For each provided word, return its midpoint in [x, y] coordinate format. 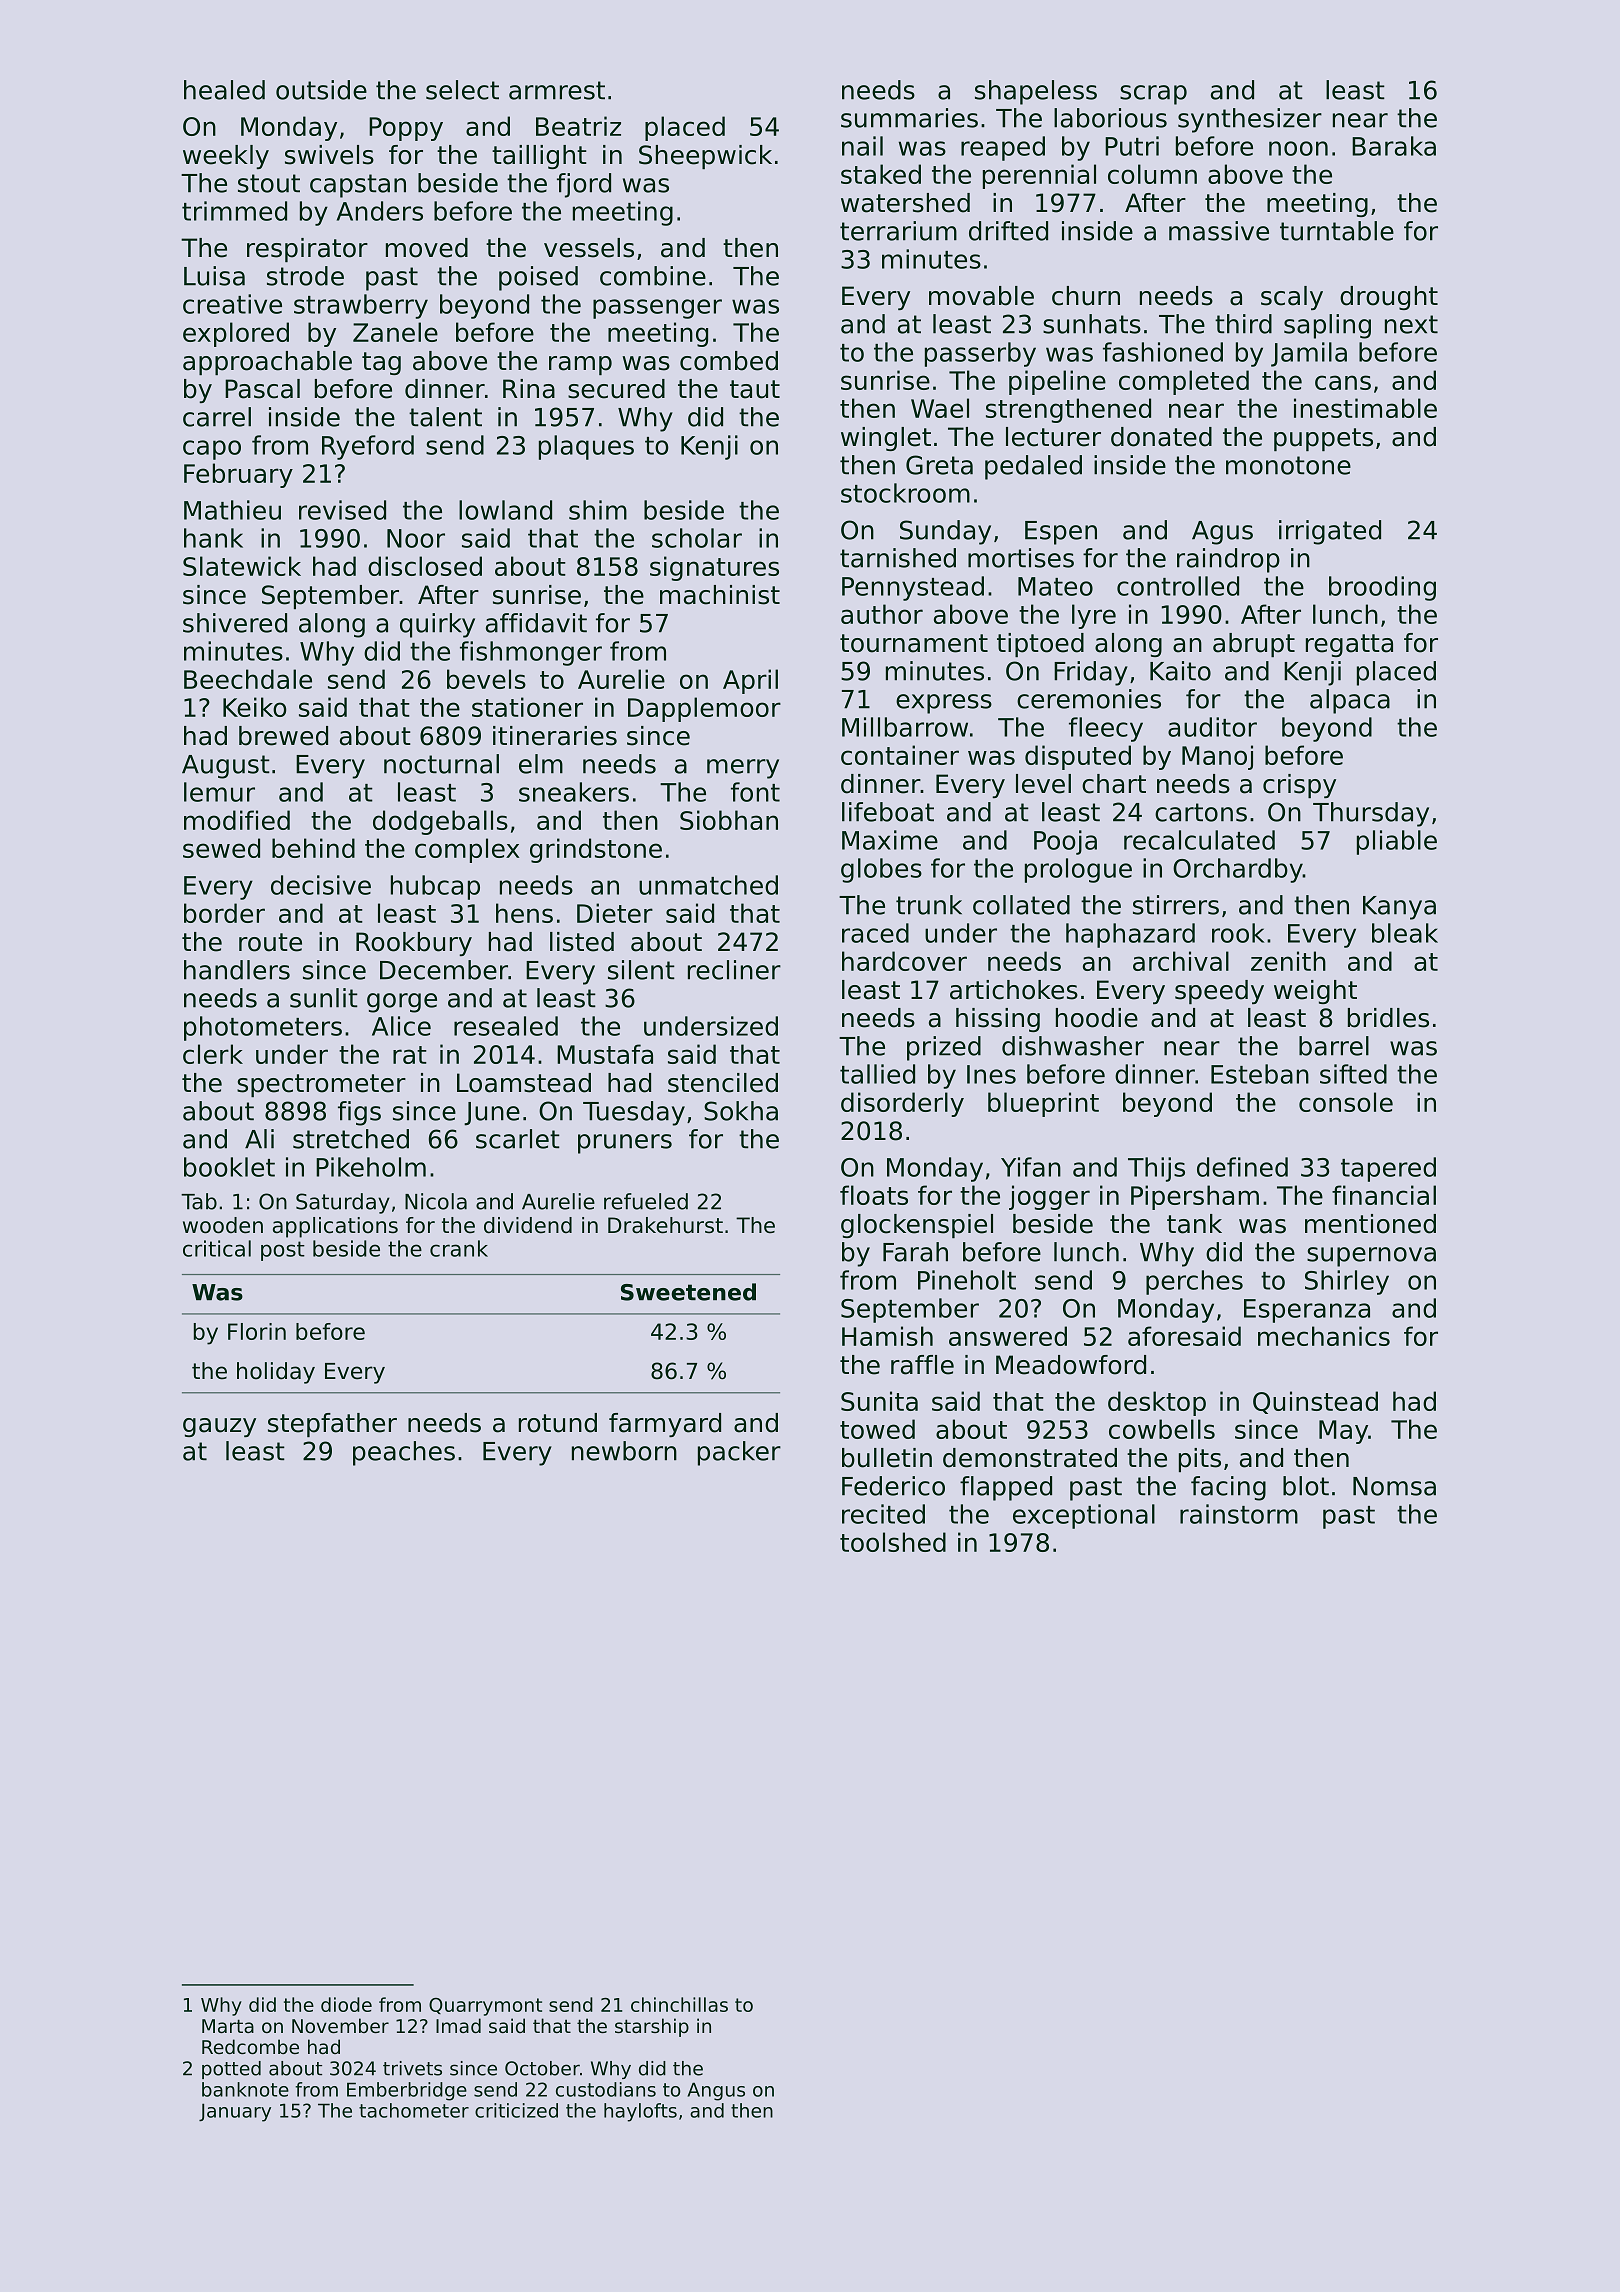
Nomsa [1394, 1486]
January [235, 2112]
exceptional [1084, 1516]
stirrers [1176, 905]
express [944, 704]
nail [862, 146]
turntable [1337, 231]
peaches [404, 1453]
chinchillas [679, 2004]
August [226, 767]
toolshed [893, 1542]
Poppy [406, 129]
